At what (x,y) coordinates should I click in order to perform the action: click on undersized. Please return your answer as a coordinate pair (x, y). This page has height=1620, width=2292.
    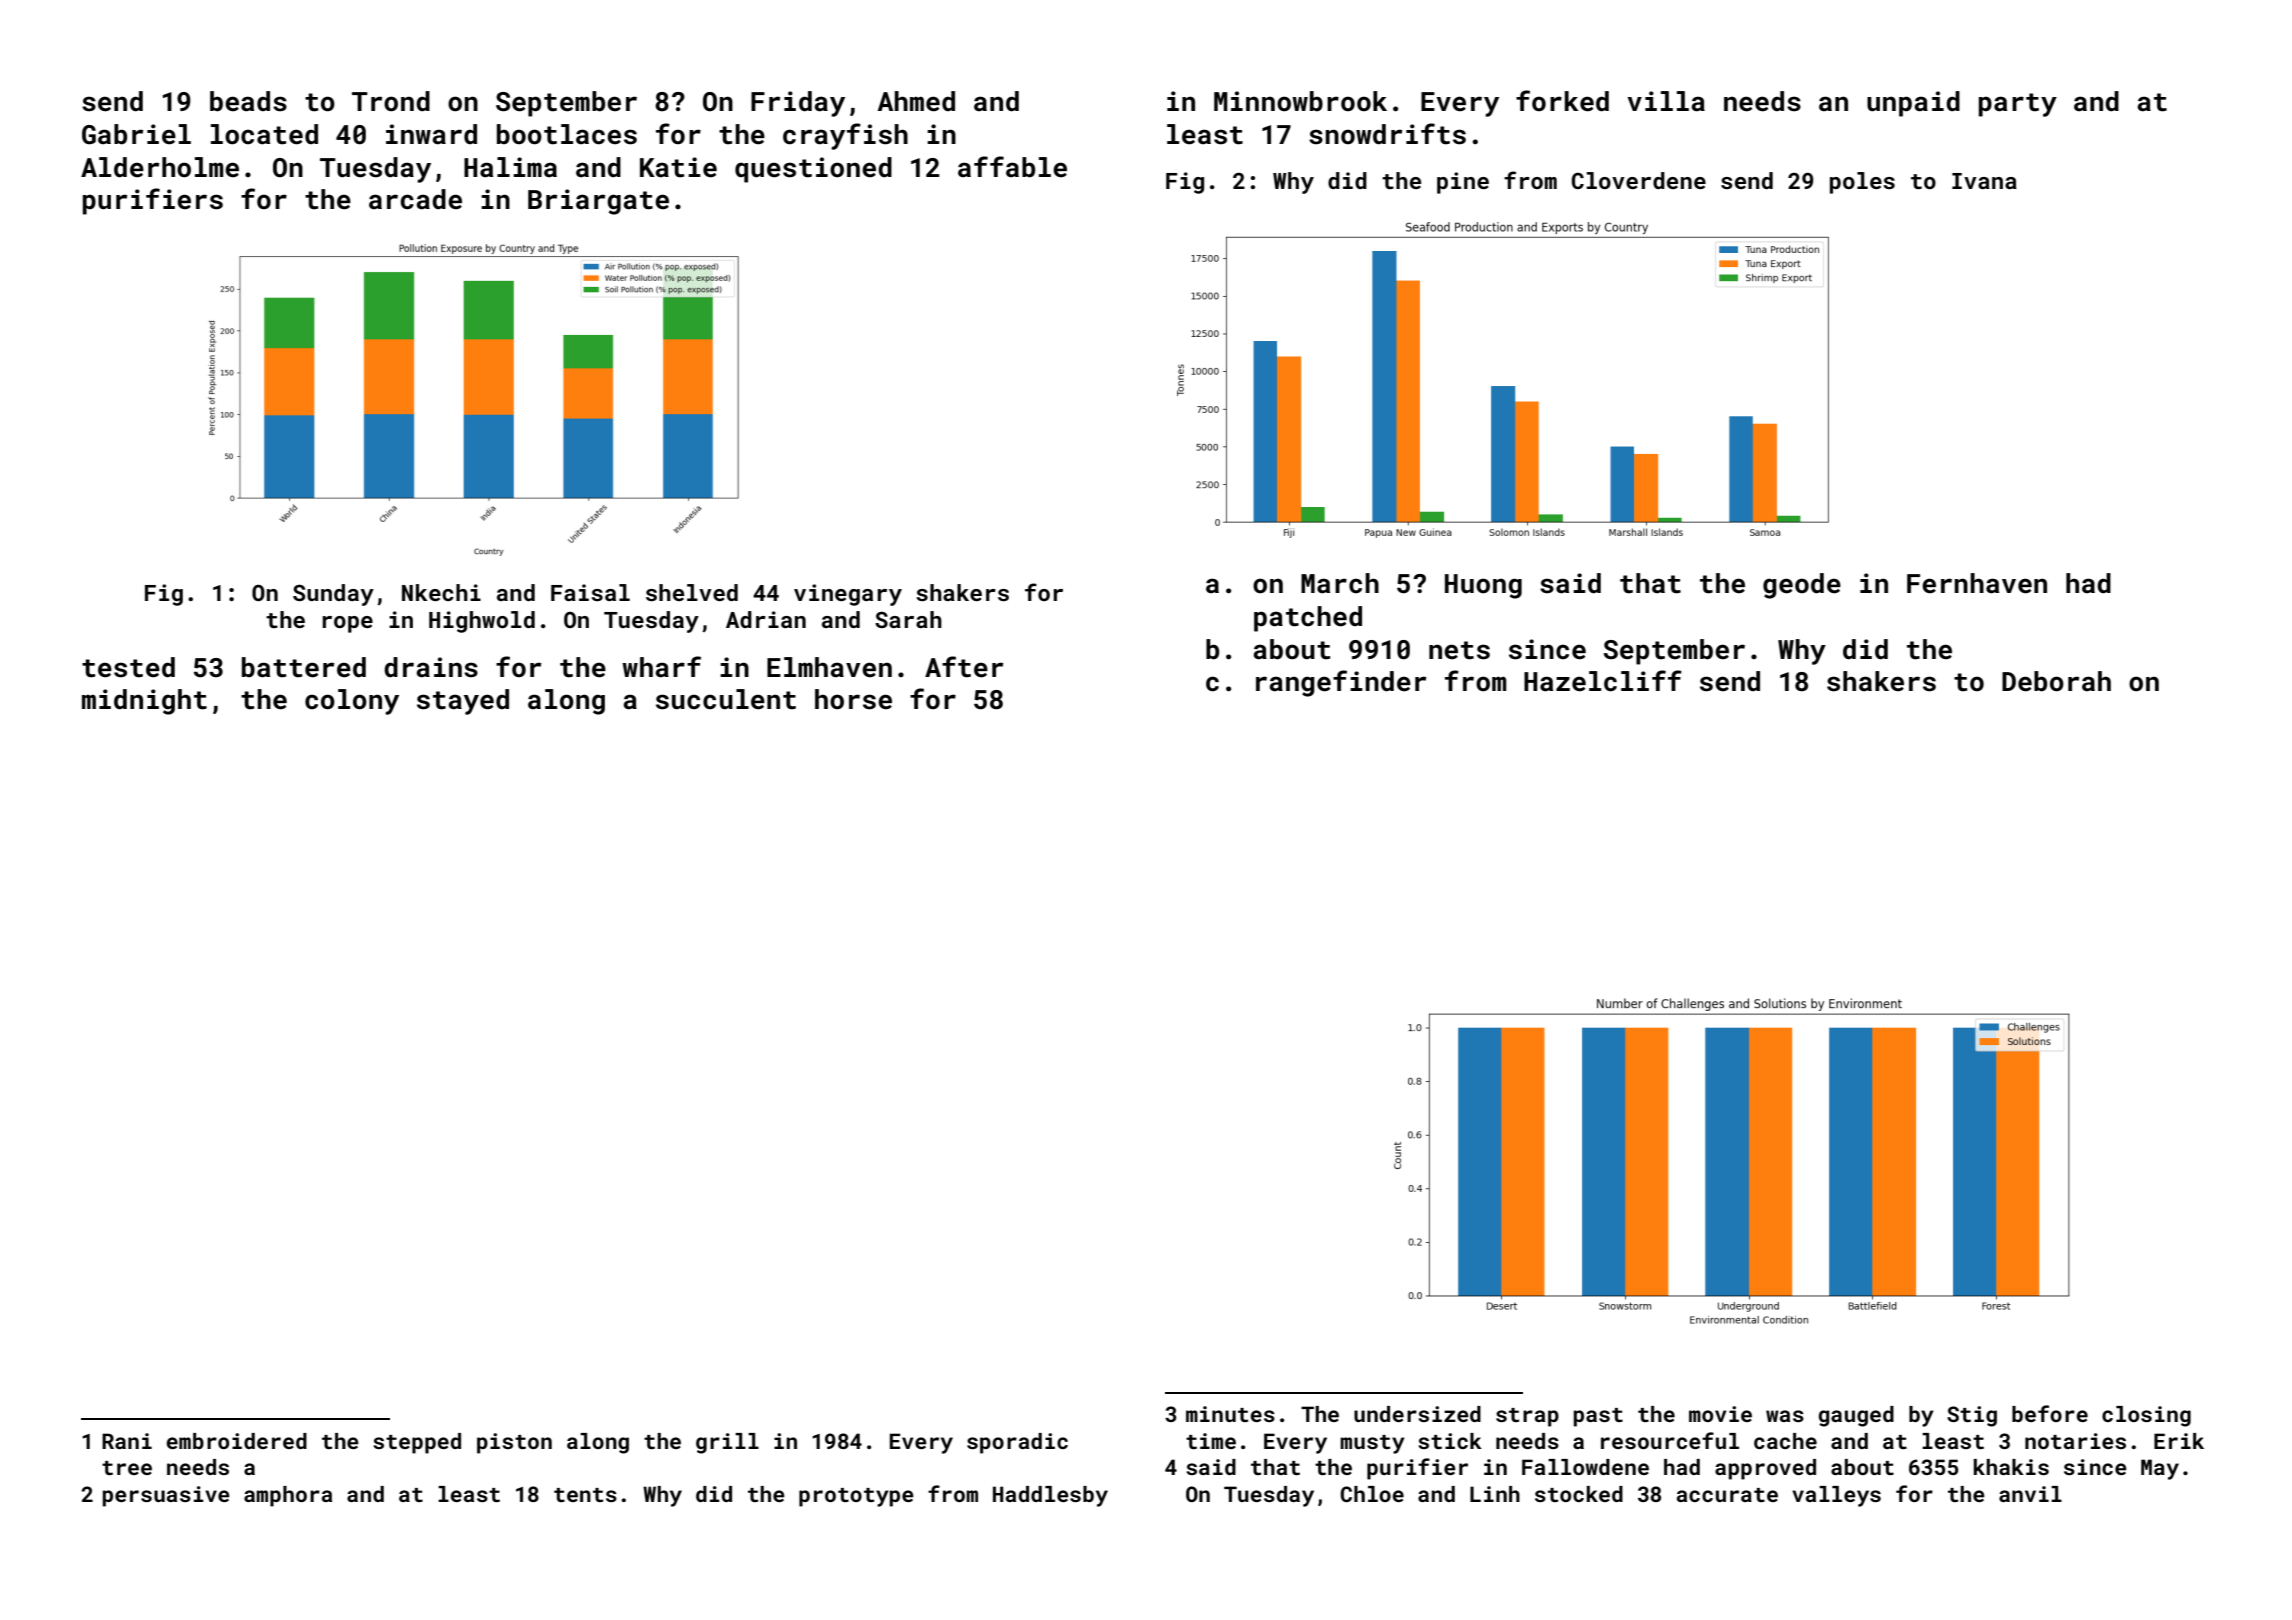
    Looking at the image, I should click on (1417, 1414).
